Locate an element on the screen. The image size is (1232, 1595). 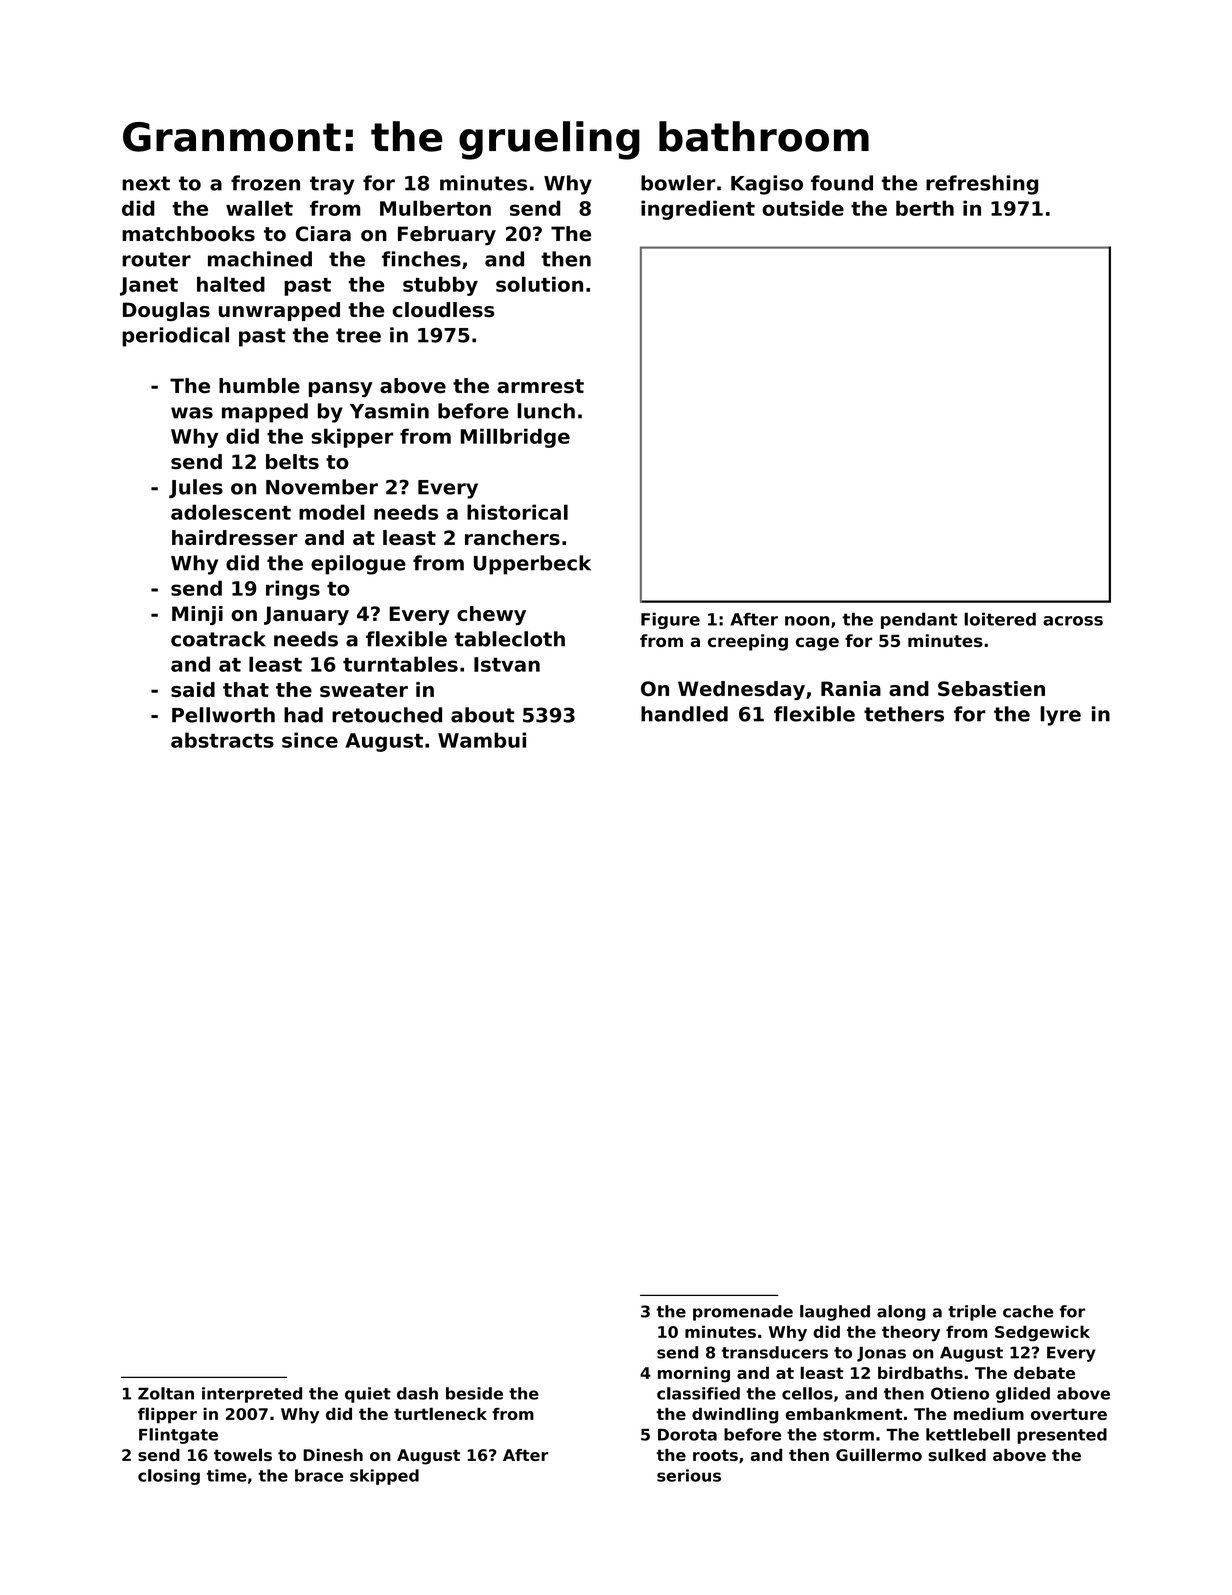
flipper is located at coordinates (167, 1415).
